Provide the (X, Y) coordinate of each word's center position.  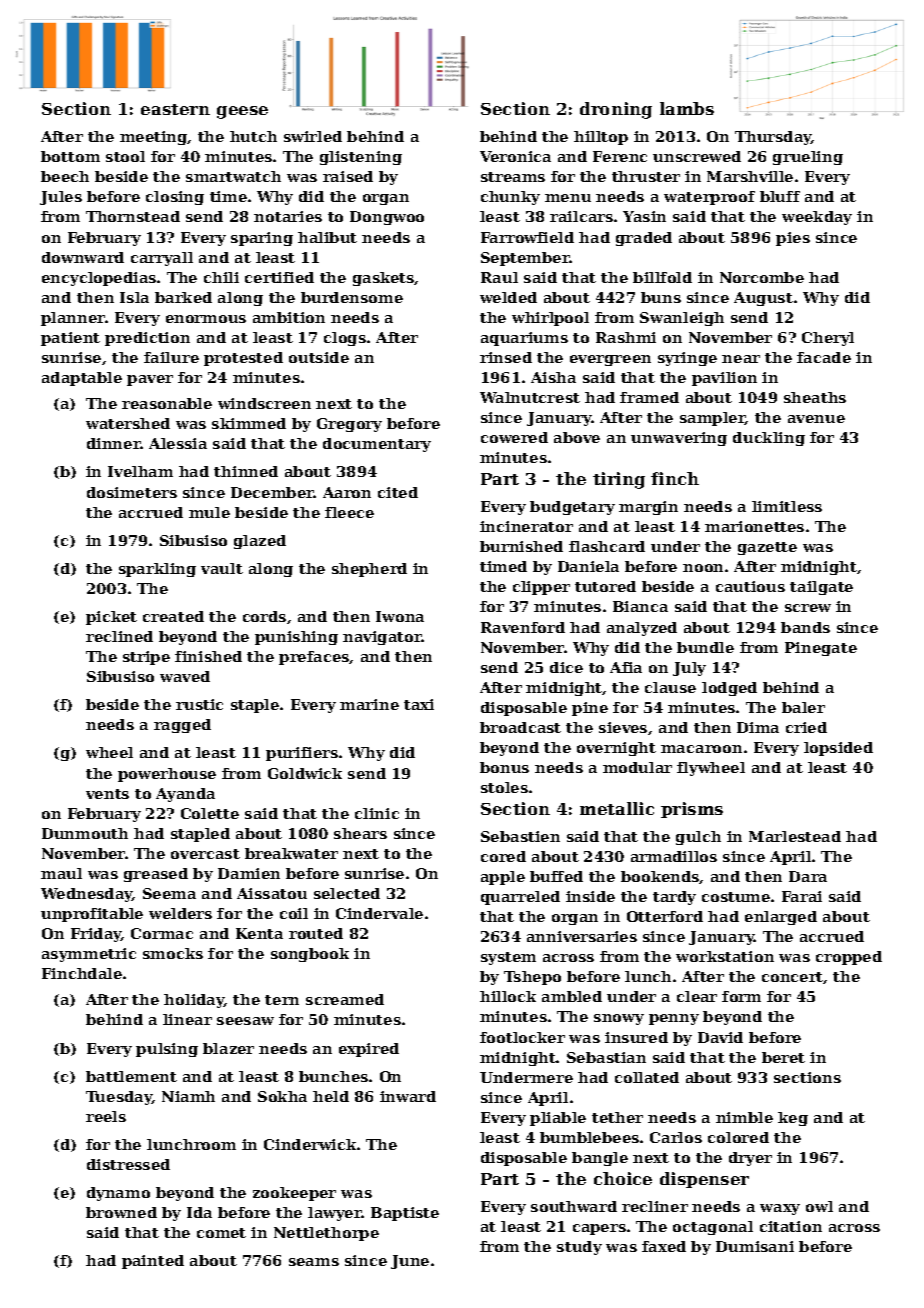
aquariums (524, 339)
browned (121, 1212)
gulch (698, 838)
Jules (61, 198)
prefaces (314, 658)
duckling (769, 439)
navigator (382, 638)
